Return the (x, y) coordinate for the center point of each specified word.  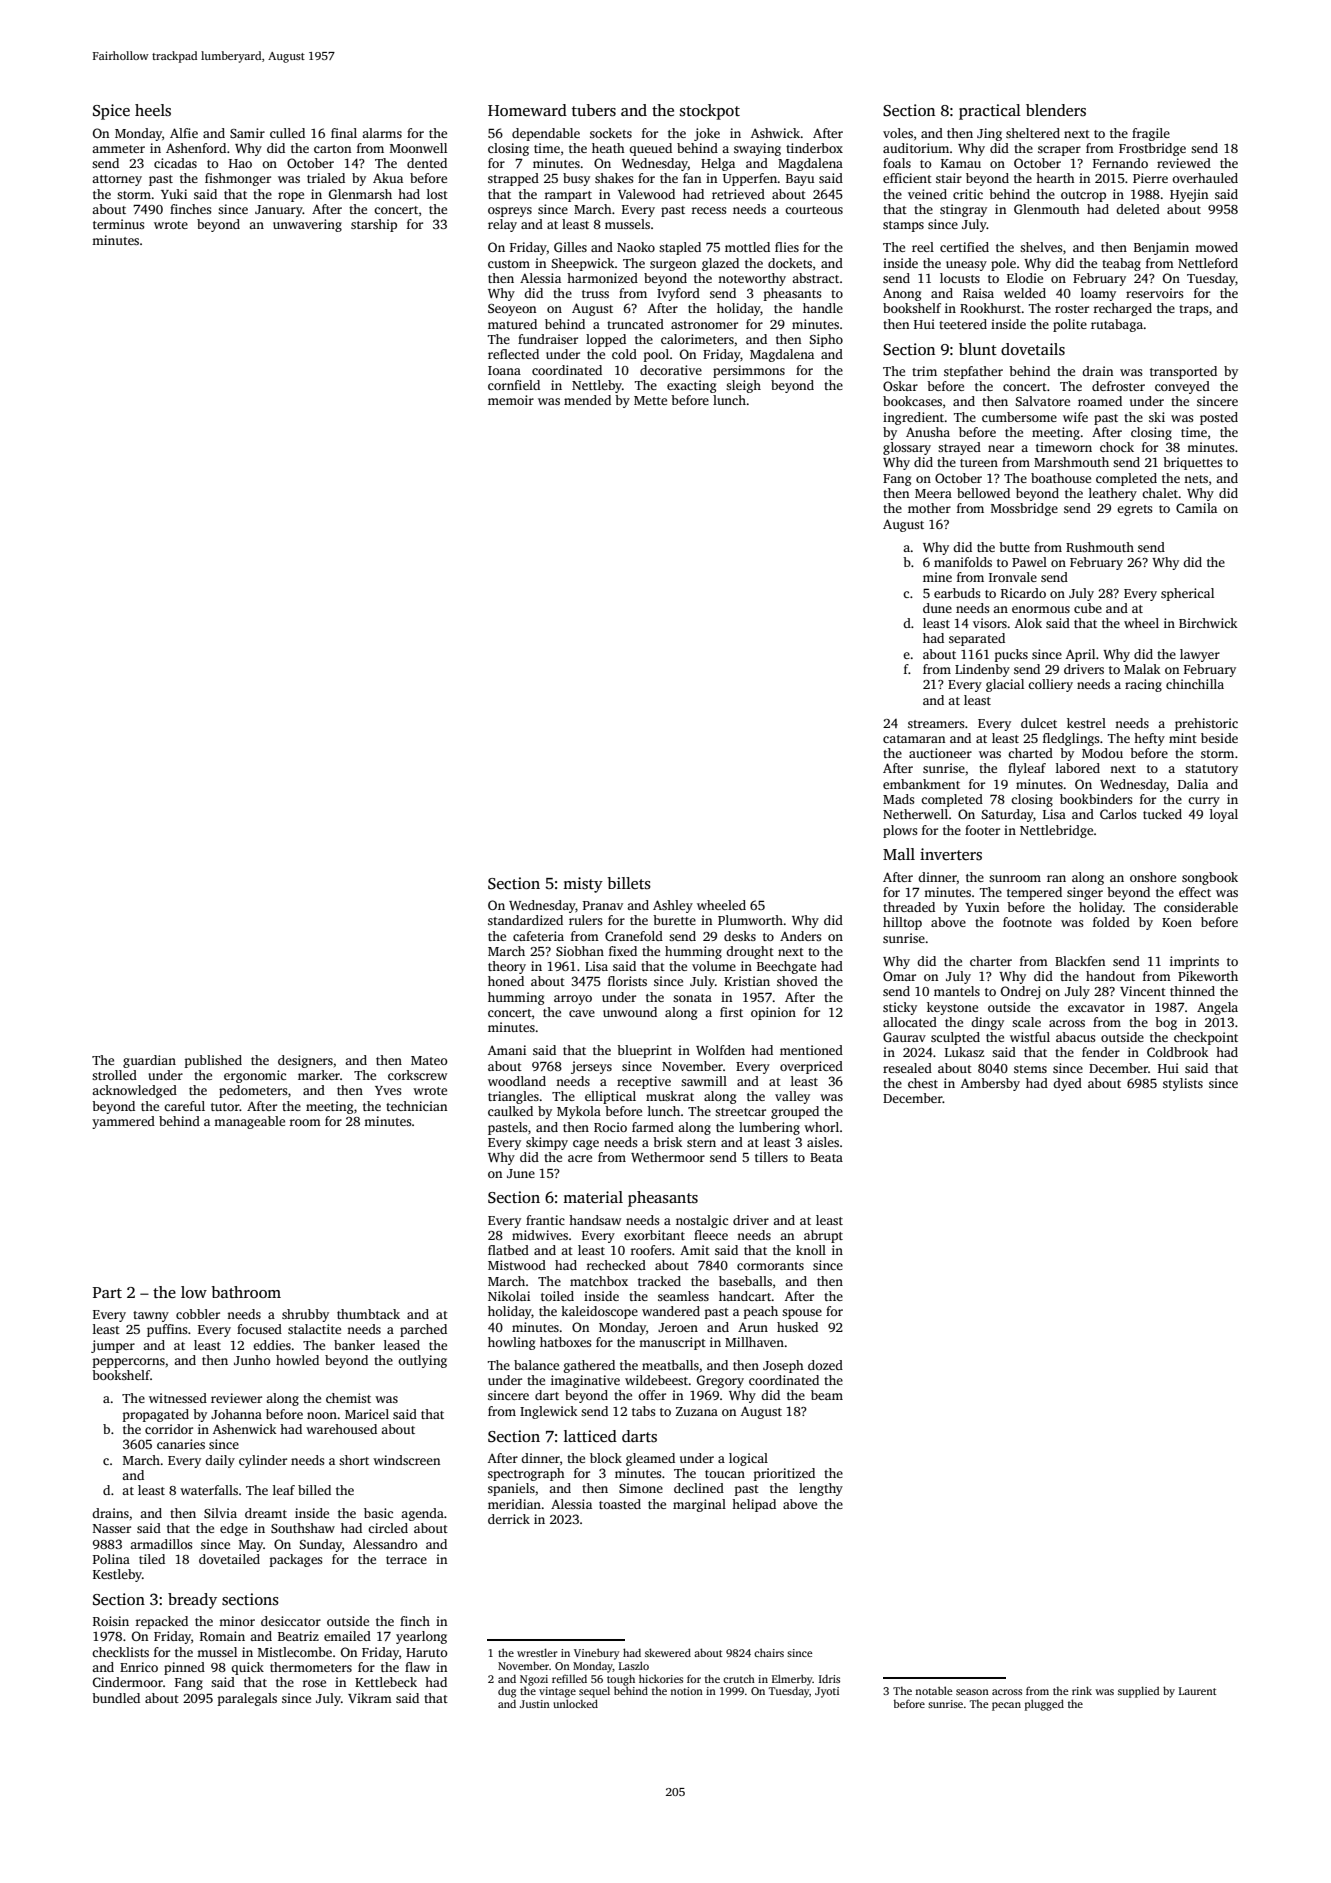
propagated (156, 1415)
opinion (773, 1013)
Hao (240, 163)
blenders (1056, 110)
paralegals (247, 1699)
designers (305, 1061)
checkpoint (1206, 1038)
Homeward (527, 110)
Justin (535, 1704)
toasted (620, 1504)
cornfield (514, 385)
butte (1014, 547)
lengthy (821, 1489)
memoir (511, 400)
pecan (1006, 1706)
